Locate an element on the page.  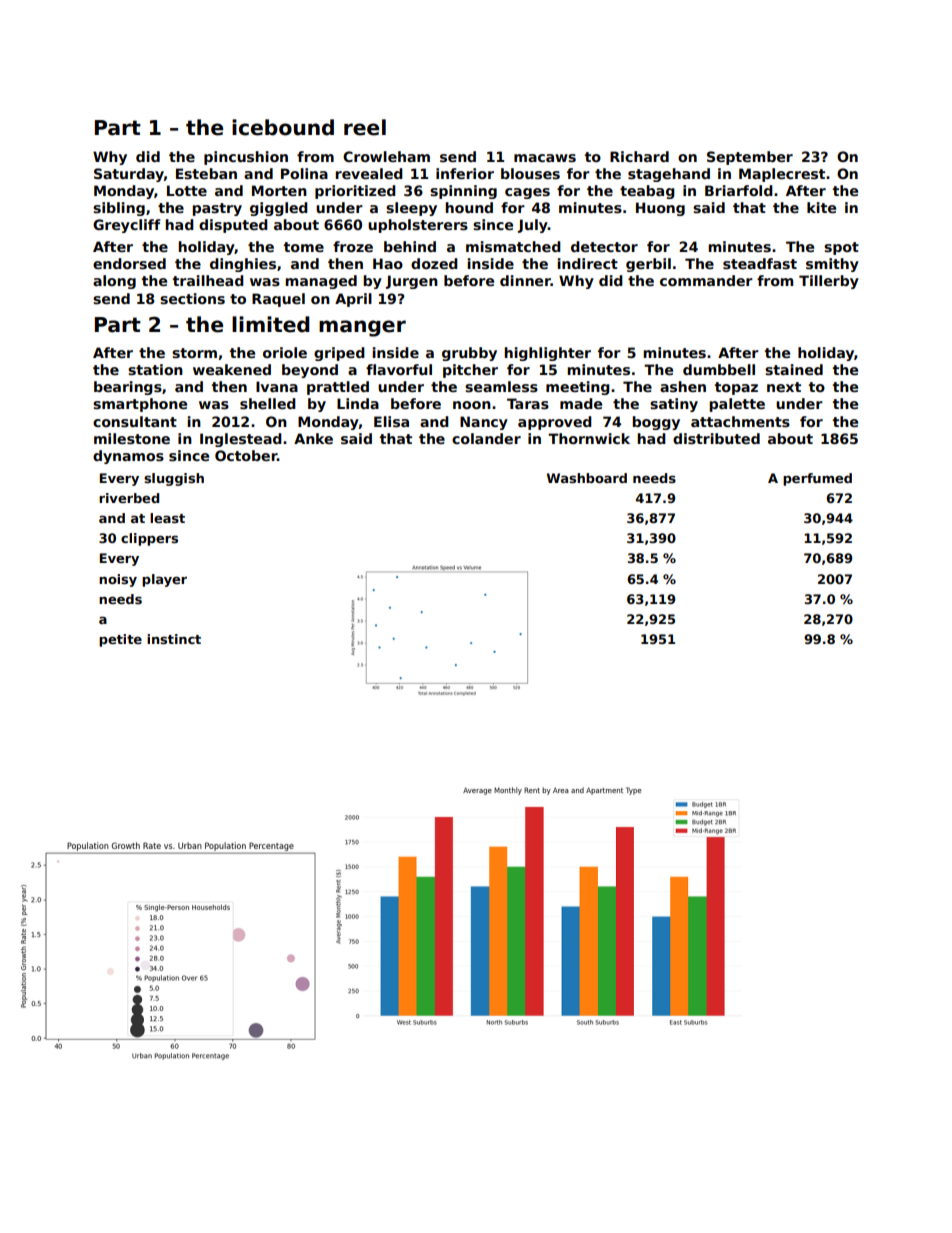
petite is located at coordinates (120, 640).
